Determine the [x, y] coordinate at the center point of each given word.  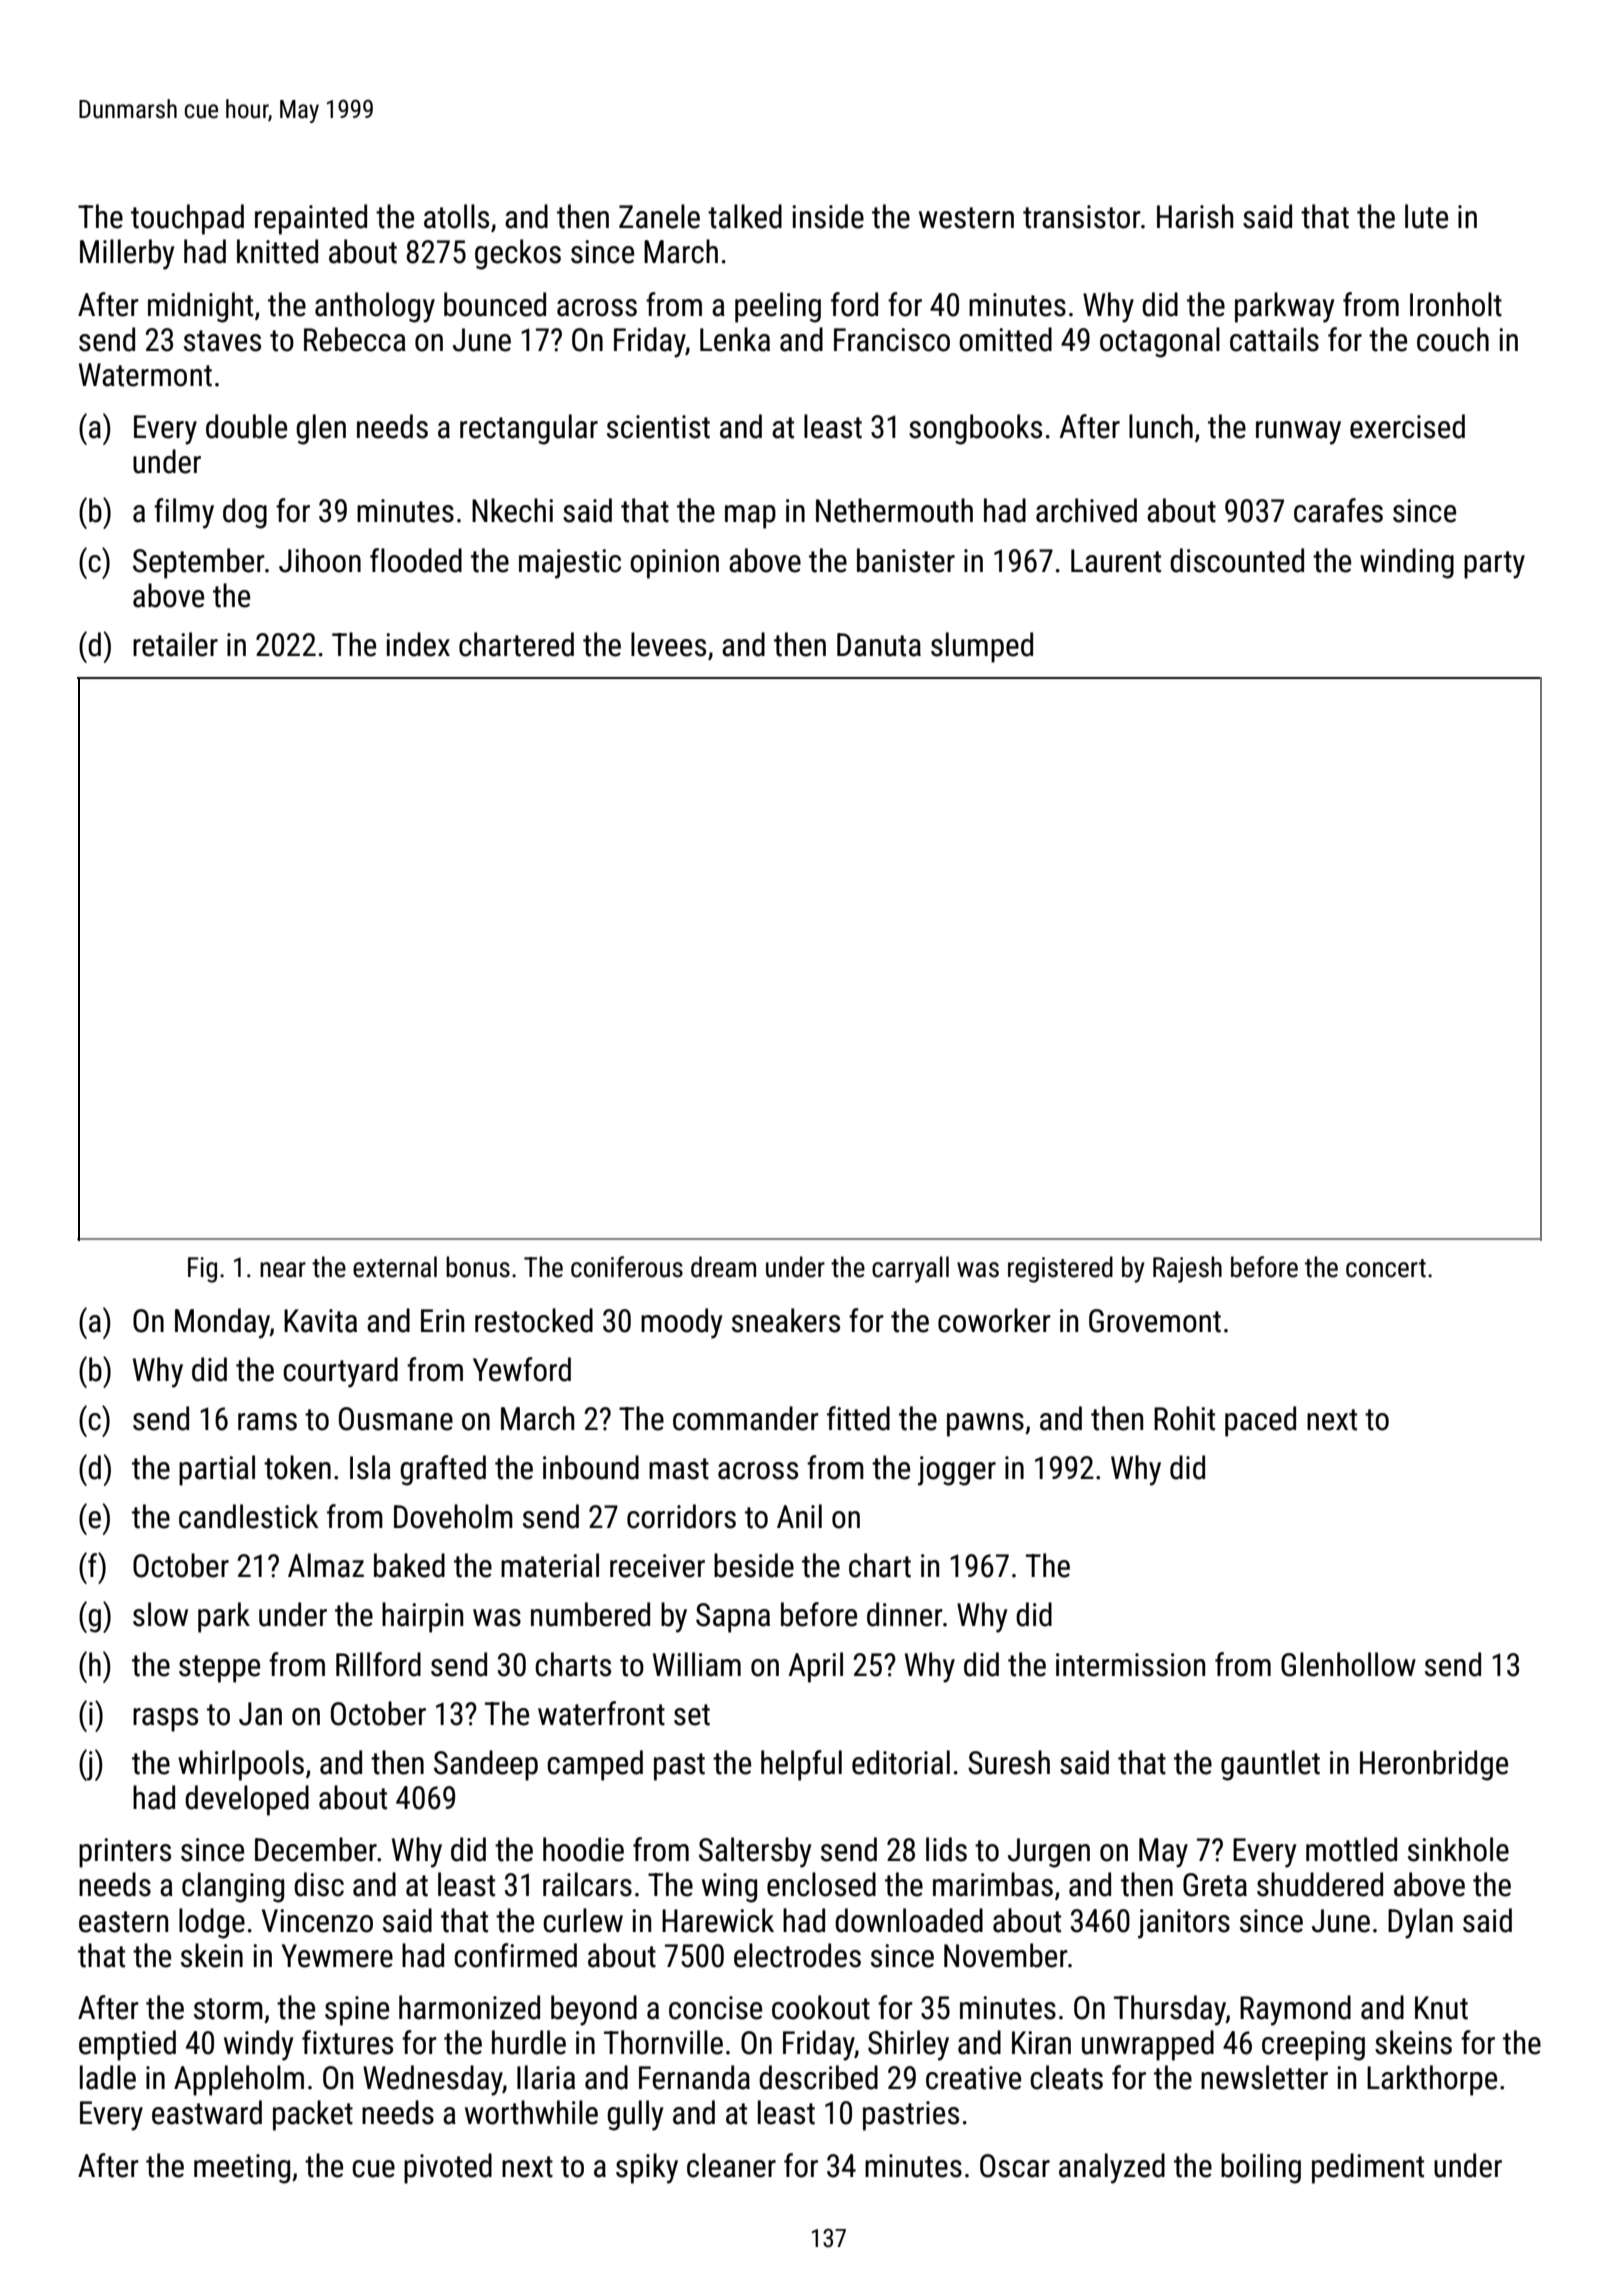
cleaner [731, 2165]
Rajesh [1187, 1269]
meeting [242, 2169]
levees [668, 644]
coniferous [627, 1267]
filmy [184, 513]
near [283, 1270]
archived [1086, 510]
